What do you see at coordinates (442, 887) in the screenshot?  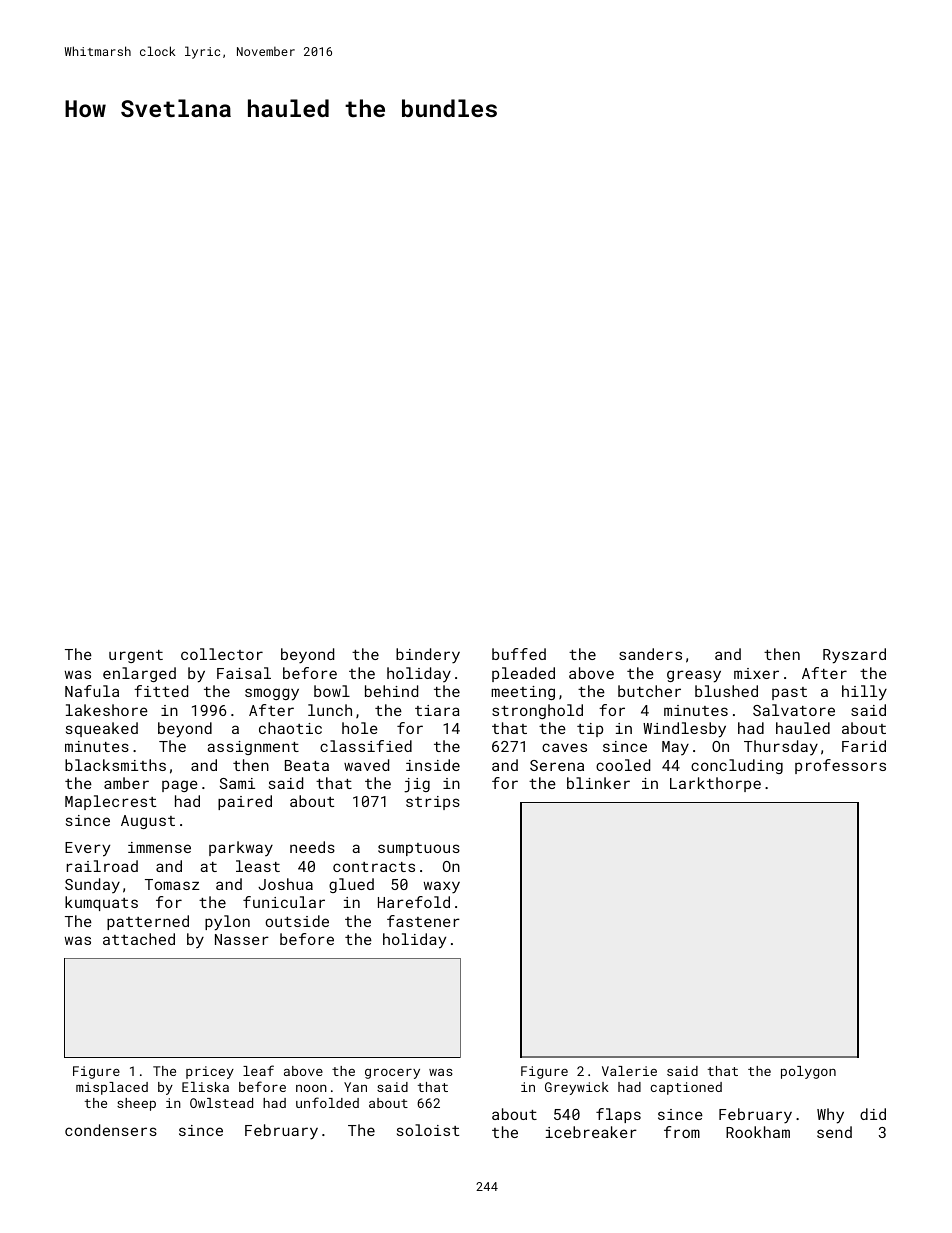 I see `waxy` at bounding box center [442, 887].
